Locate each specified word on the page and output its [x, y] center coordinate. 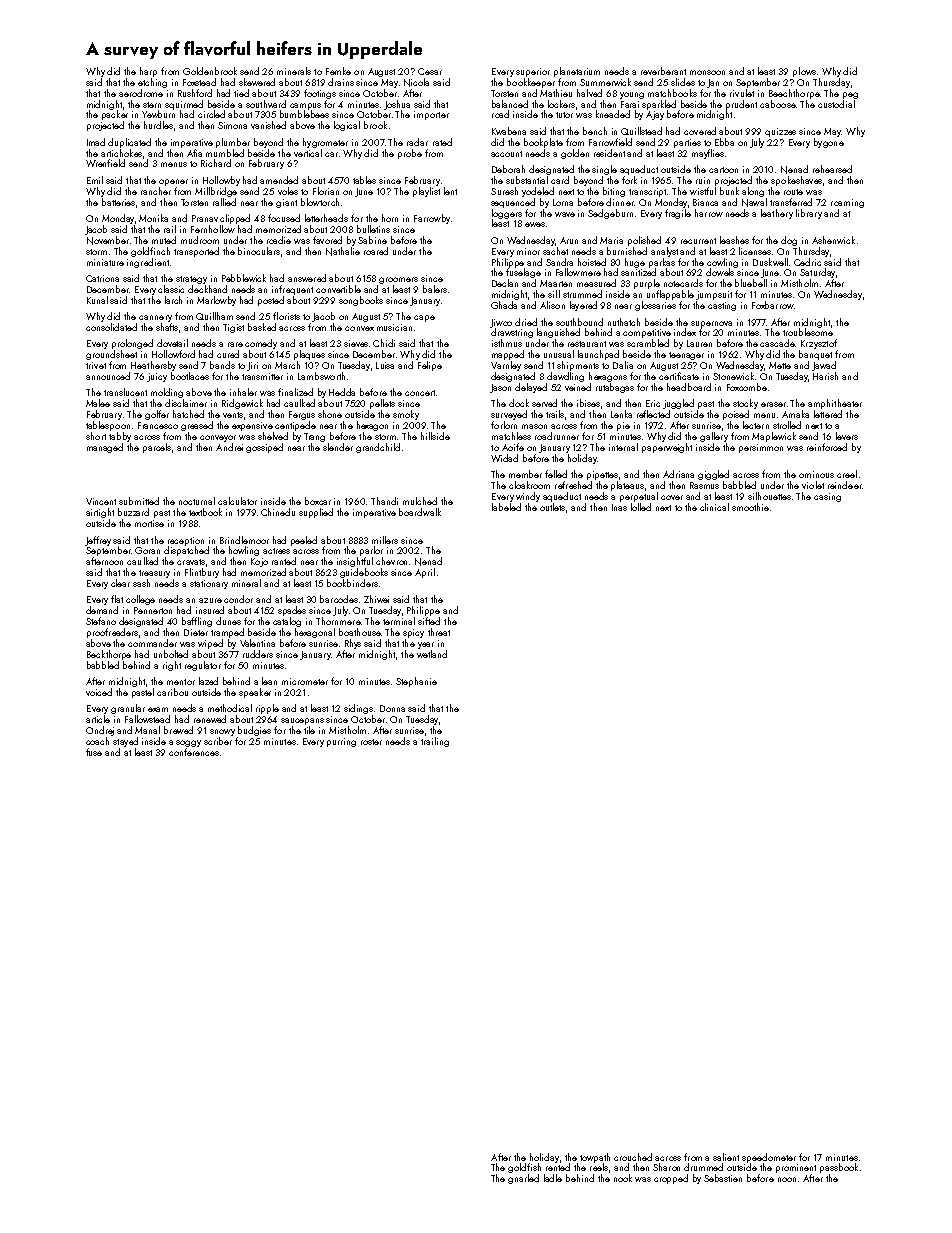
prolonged [132, 344]
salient [726, 1157]
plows [804, 72]
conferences [194, 752]
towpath [595, 1158]
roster [371, 742]
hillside [435, 436]
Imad [96, 142]
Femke [338, 71]
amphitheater [835, 404]
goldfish [524, 1168]
